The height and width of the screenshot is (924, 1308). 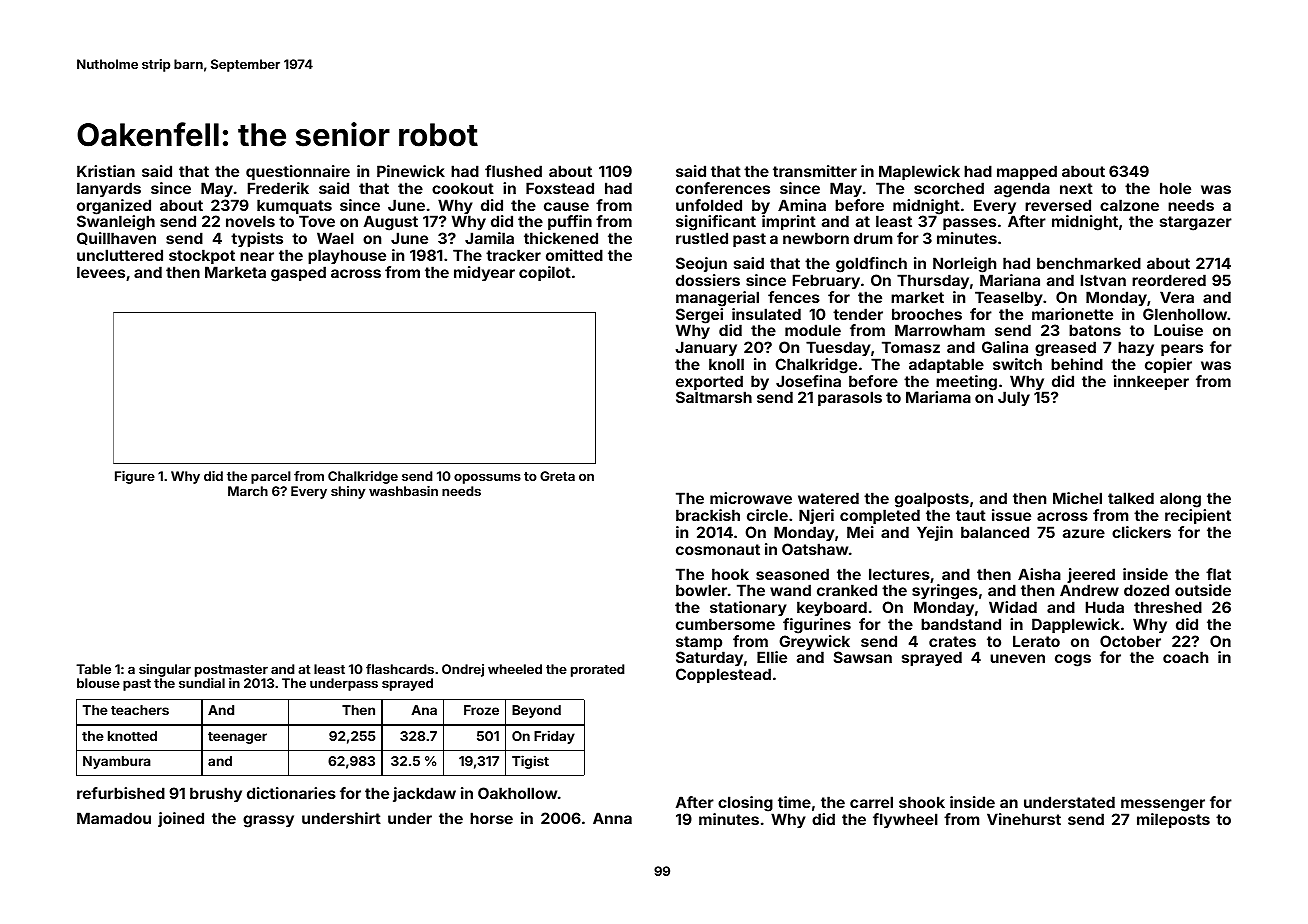 I want to click on Maplewick, so click(x=919, y=172).
